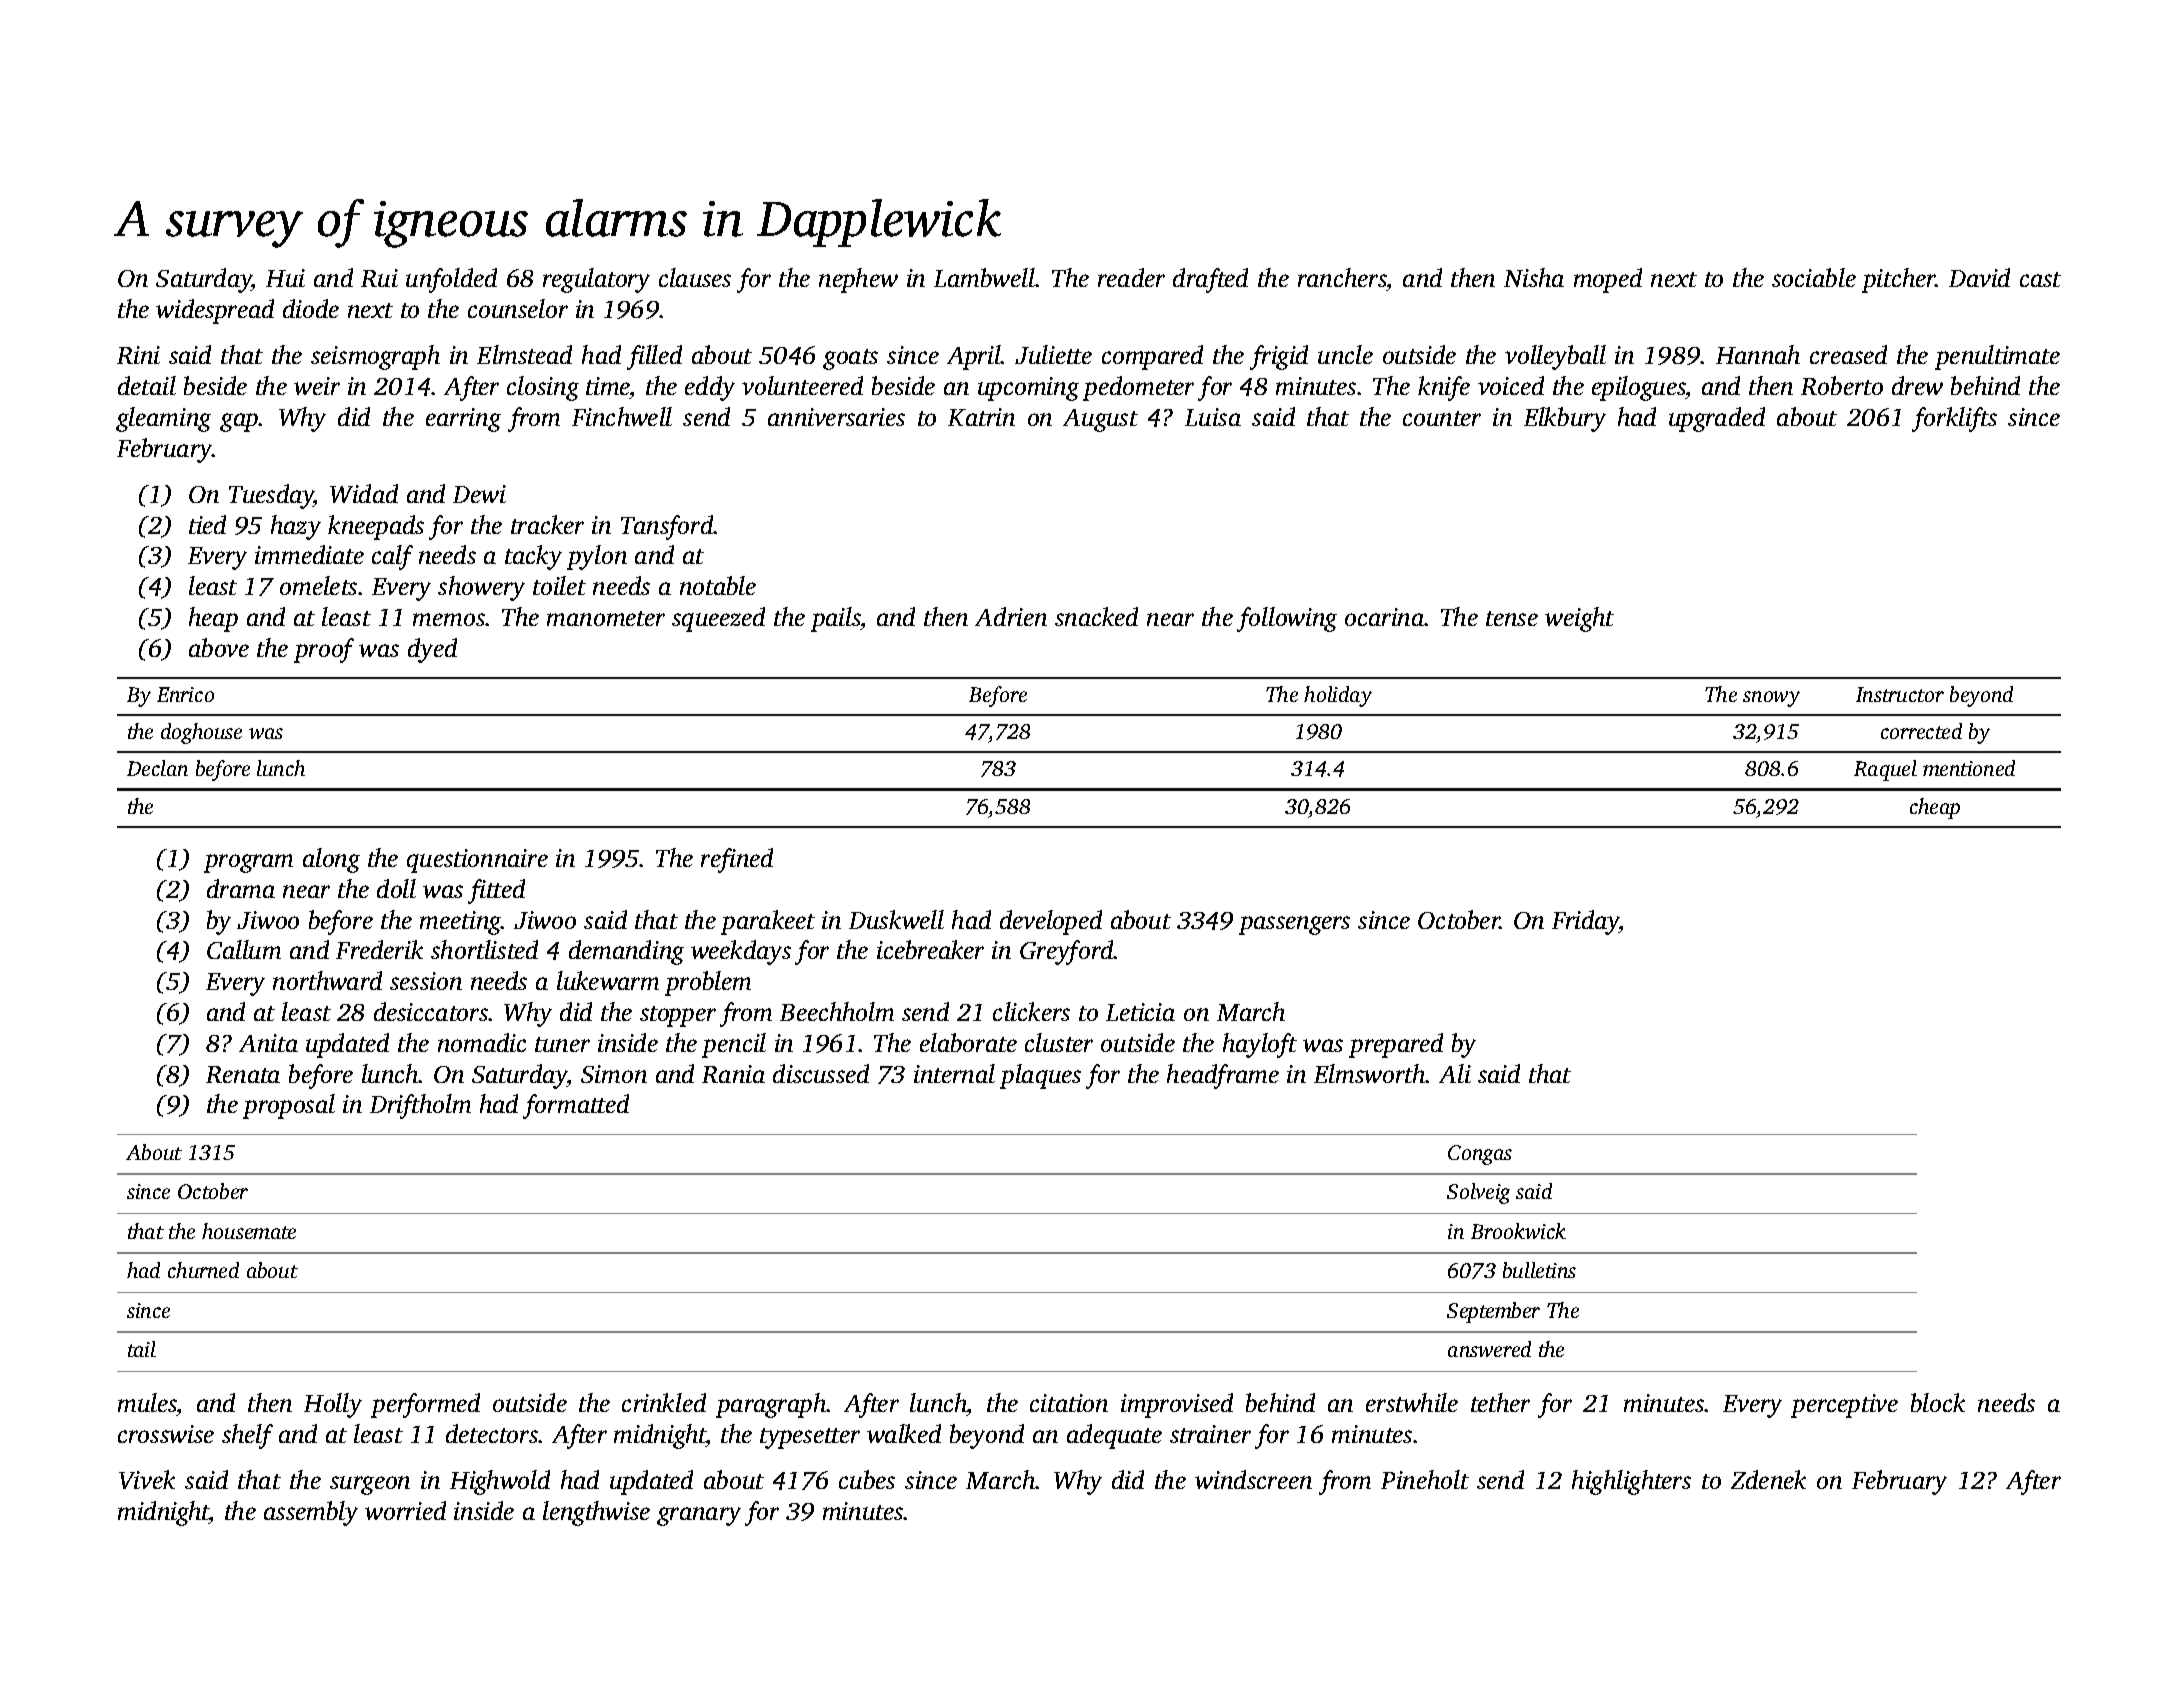  What do you see at coordinates (311, 1513) in the screenshot?
I see `assembly` at bounding box center [311, 1513].
